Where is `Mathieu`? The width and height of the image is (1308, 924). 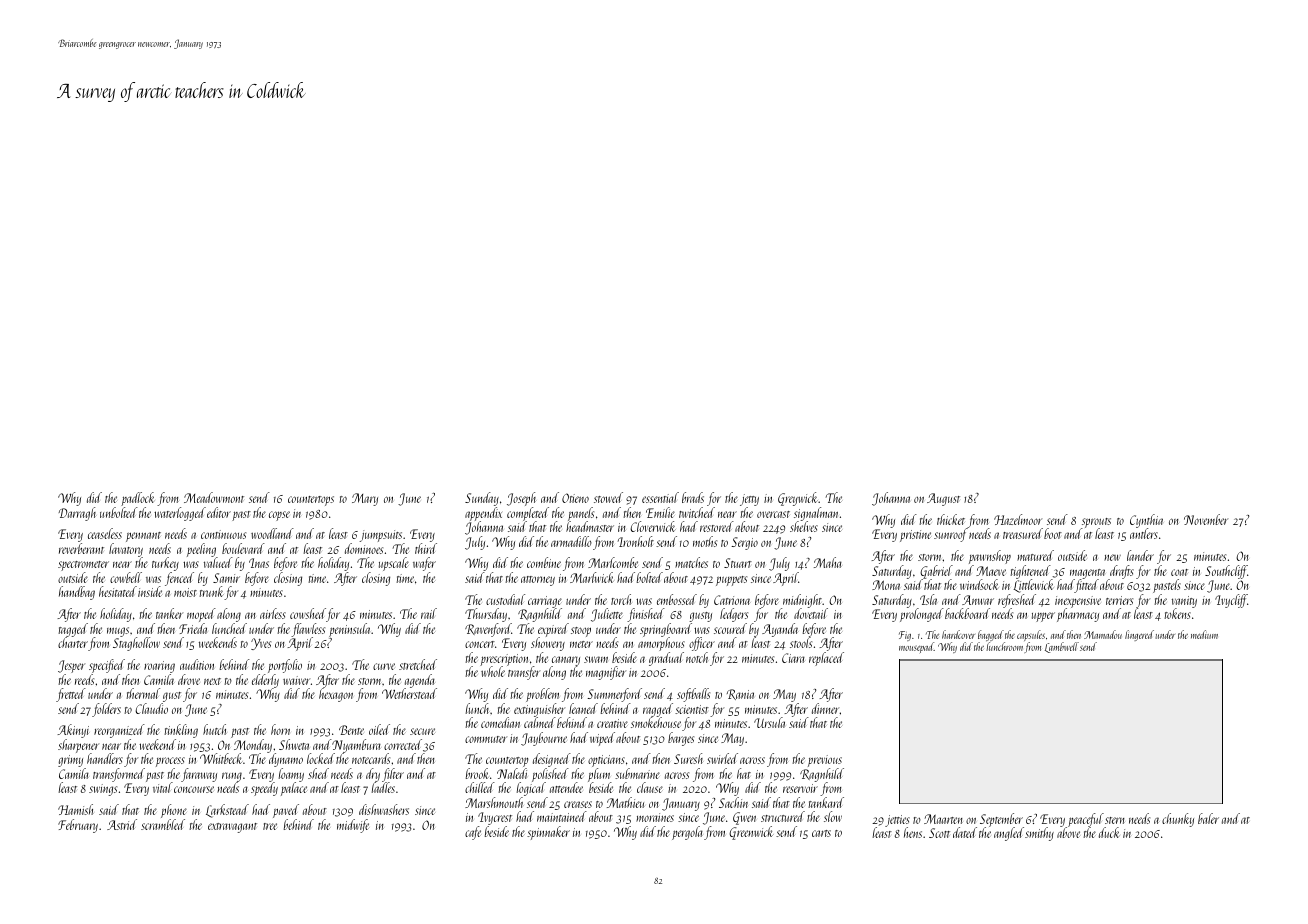 Mathieu is located at coordinates (626, 802).
